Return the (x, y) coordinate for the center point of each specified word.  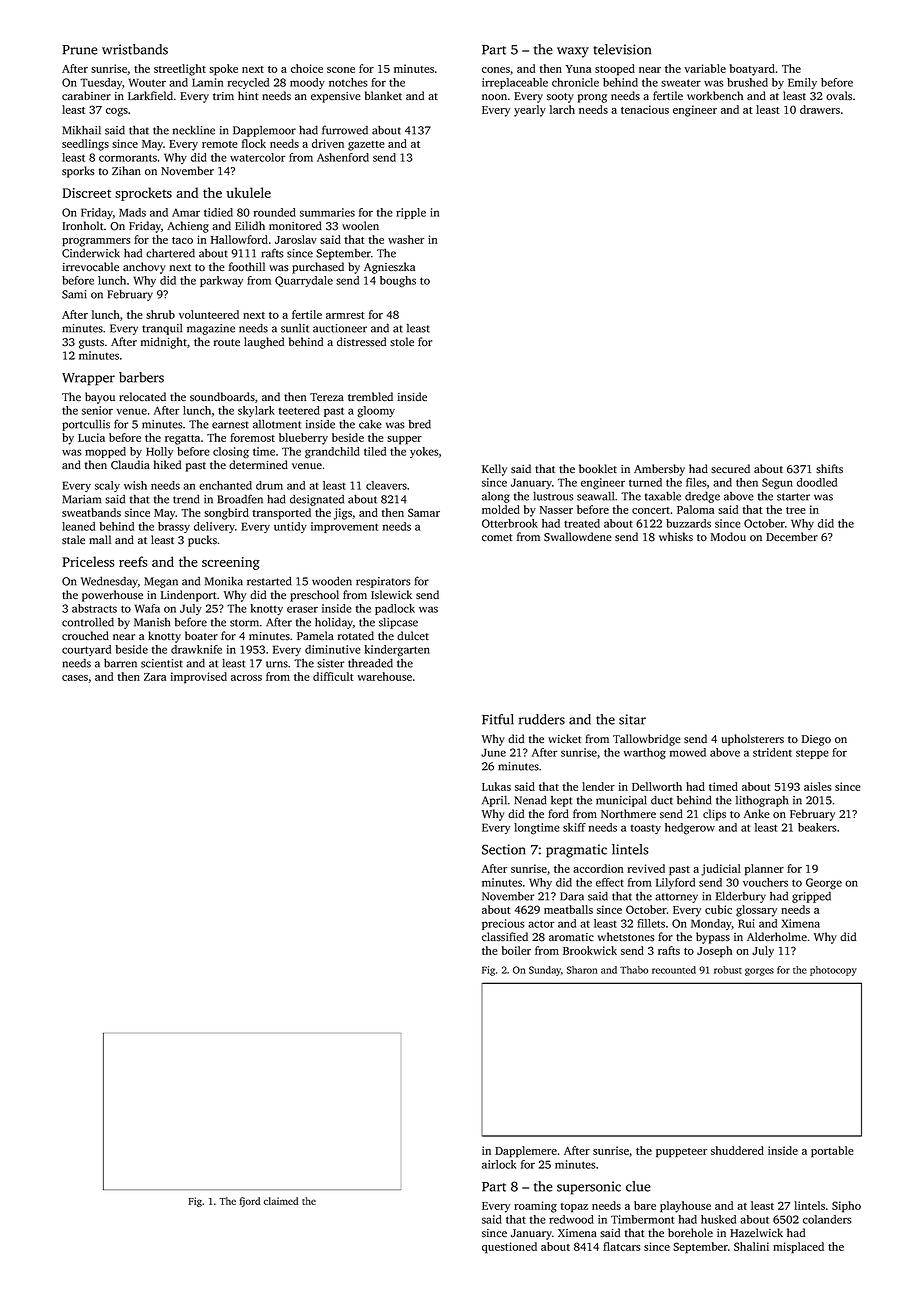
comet (497, 538)
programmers (96, 242)
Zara (155, 677)
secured (730, 469)
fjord (250, 1202)
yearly (530, 111)
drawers (820, 109)
